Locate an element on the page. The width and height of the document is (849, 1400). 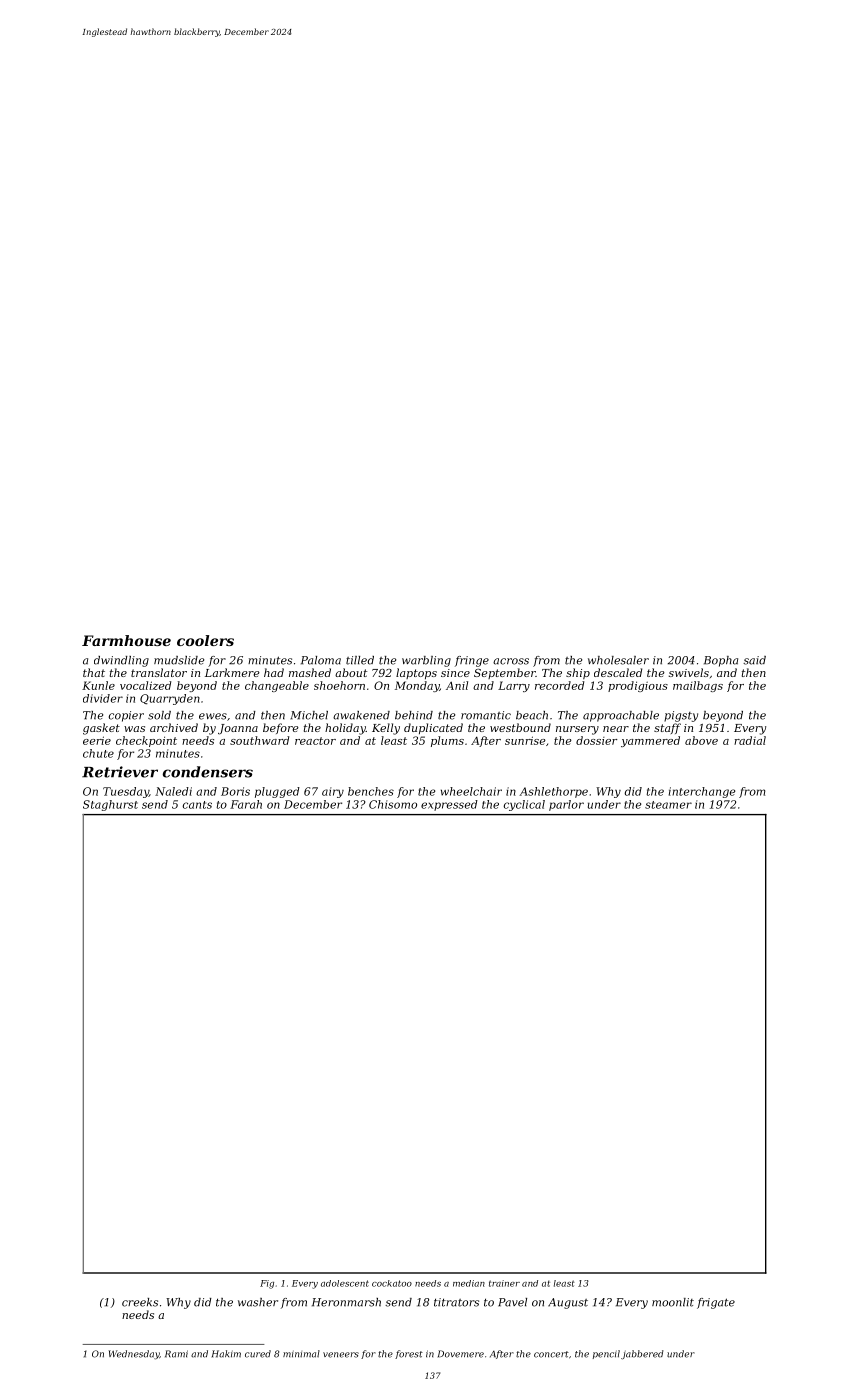
adolescent is located at coordinates (345, 1283).
